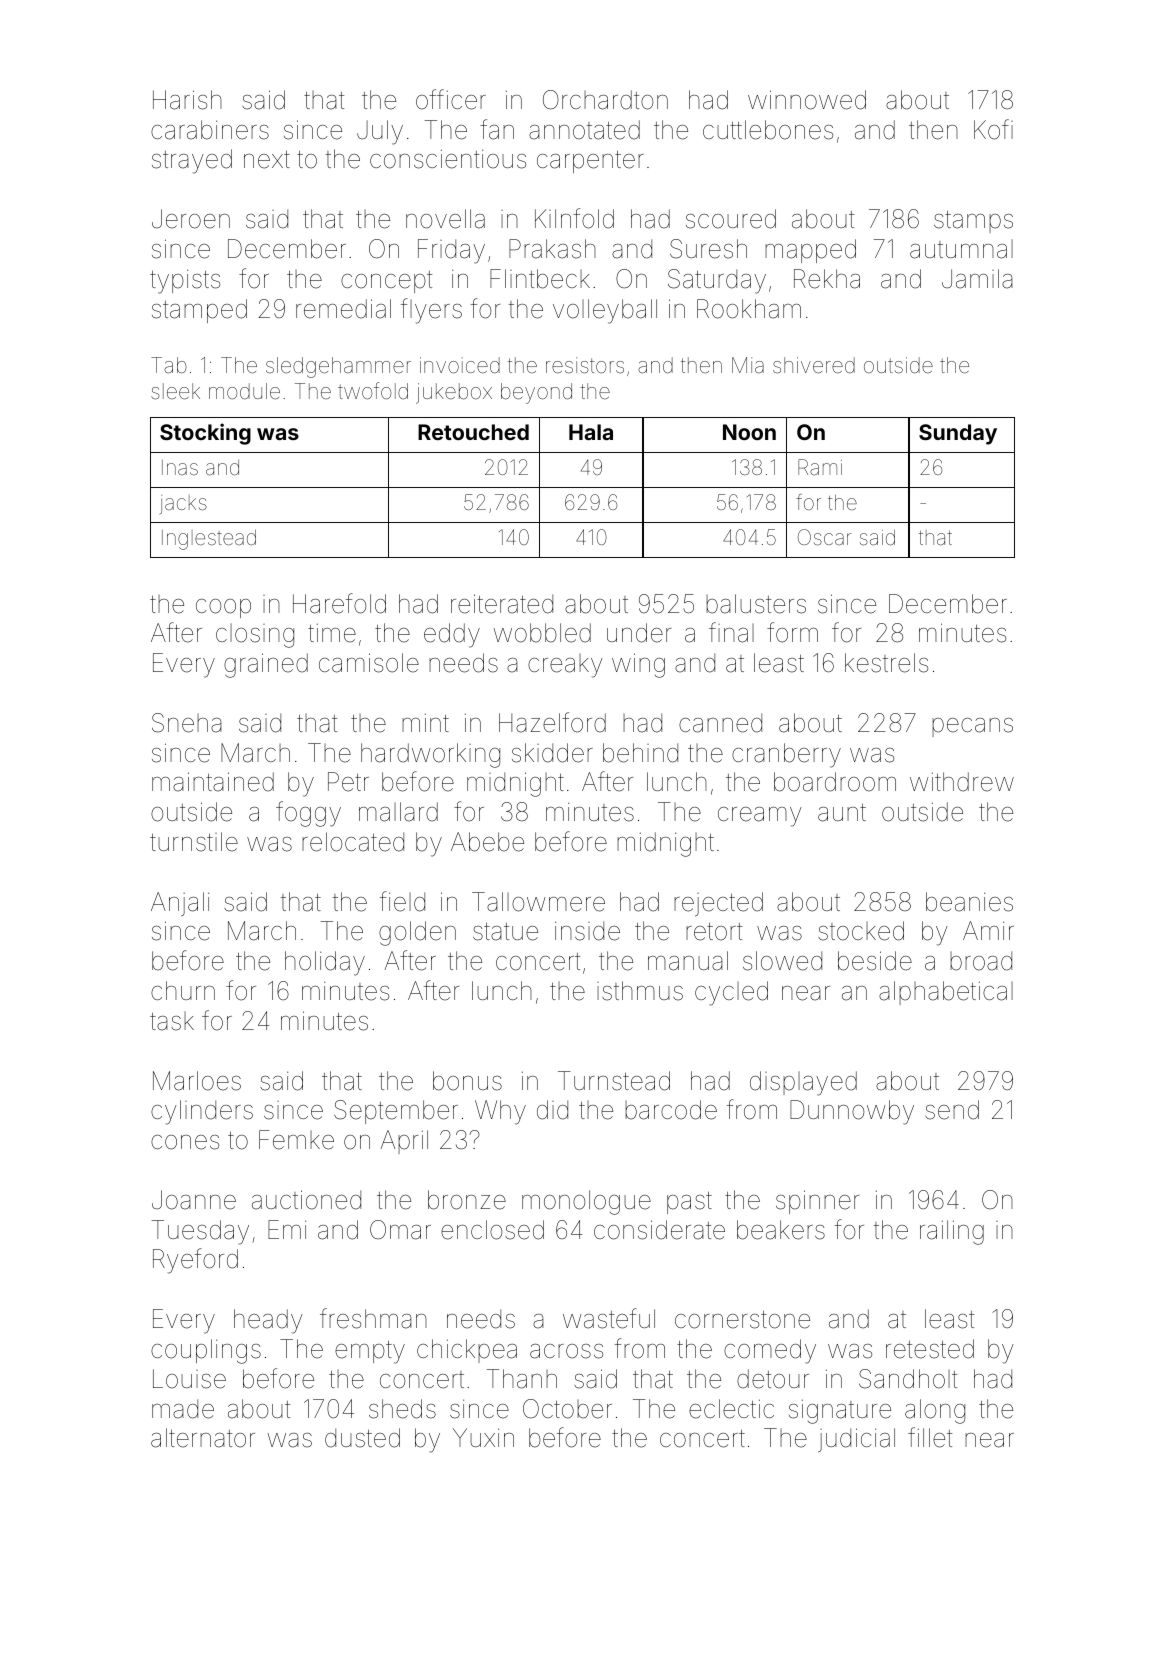  Describe the element at coordinates (886, 663) in the image. I see `kestrels` at that location.
